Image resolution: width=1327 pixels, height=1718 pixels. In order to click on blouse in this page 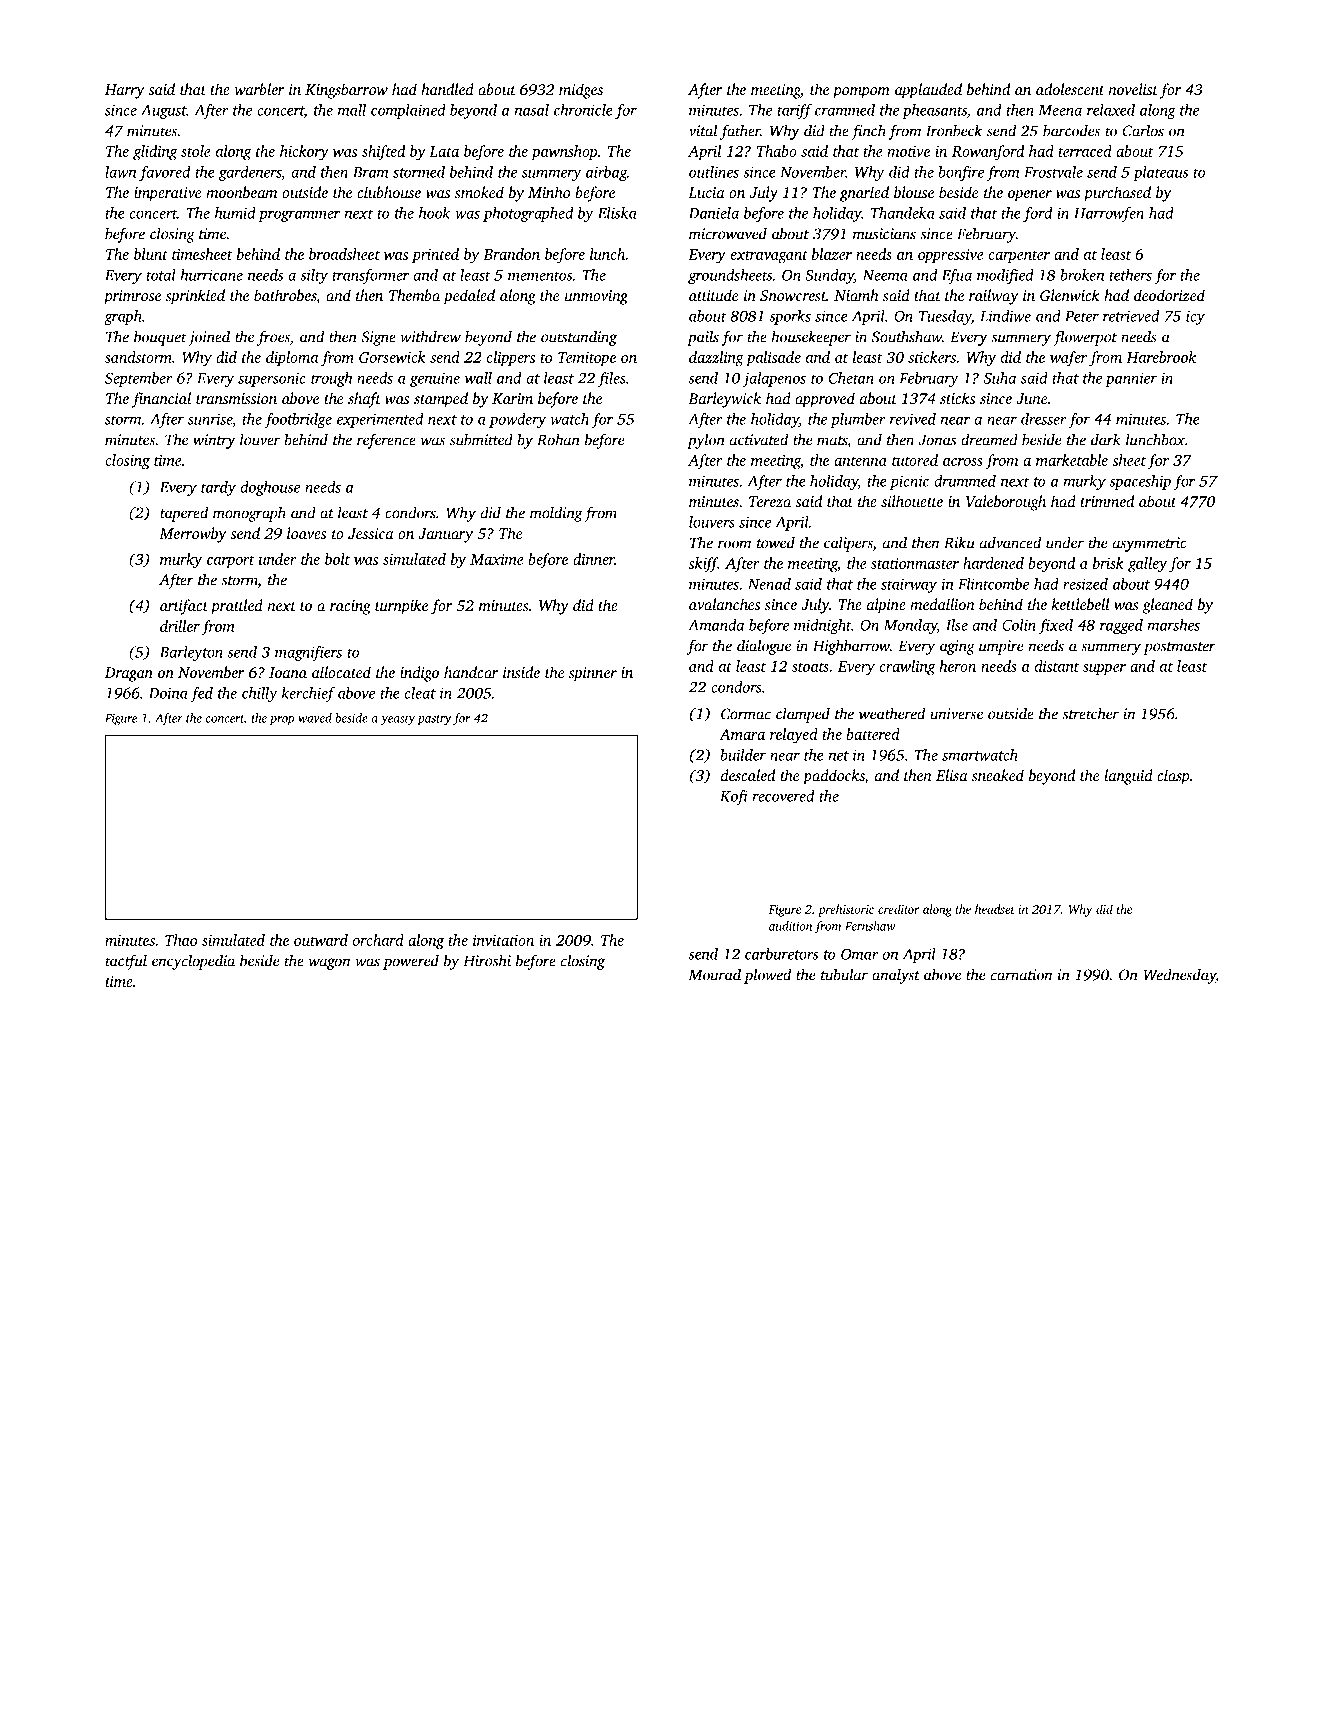, I will do `click(914, 192)`.
